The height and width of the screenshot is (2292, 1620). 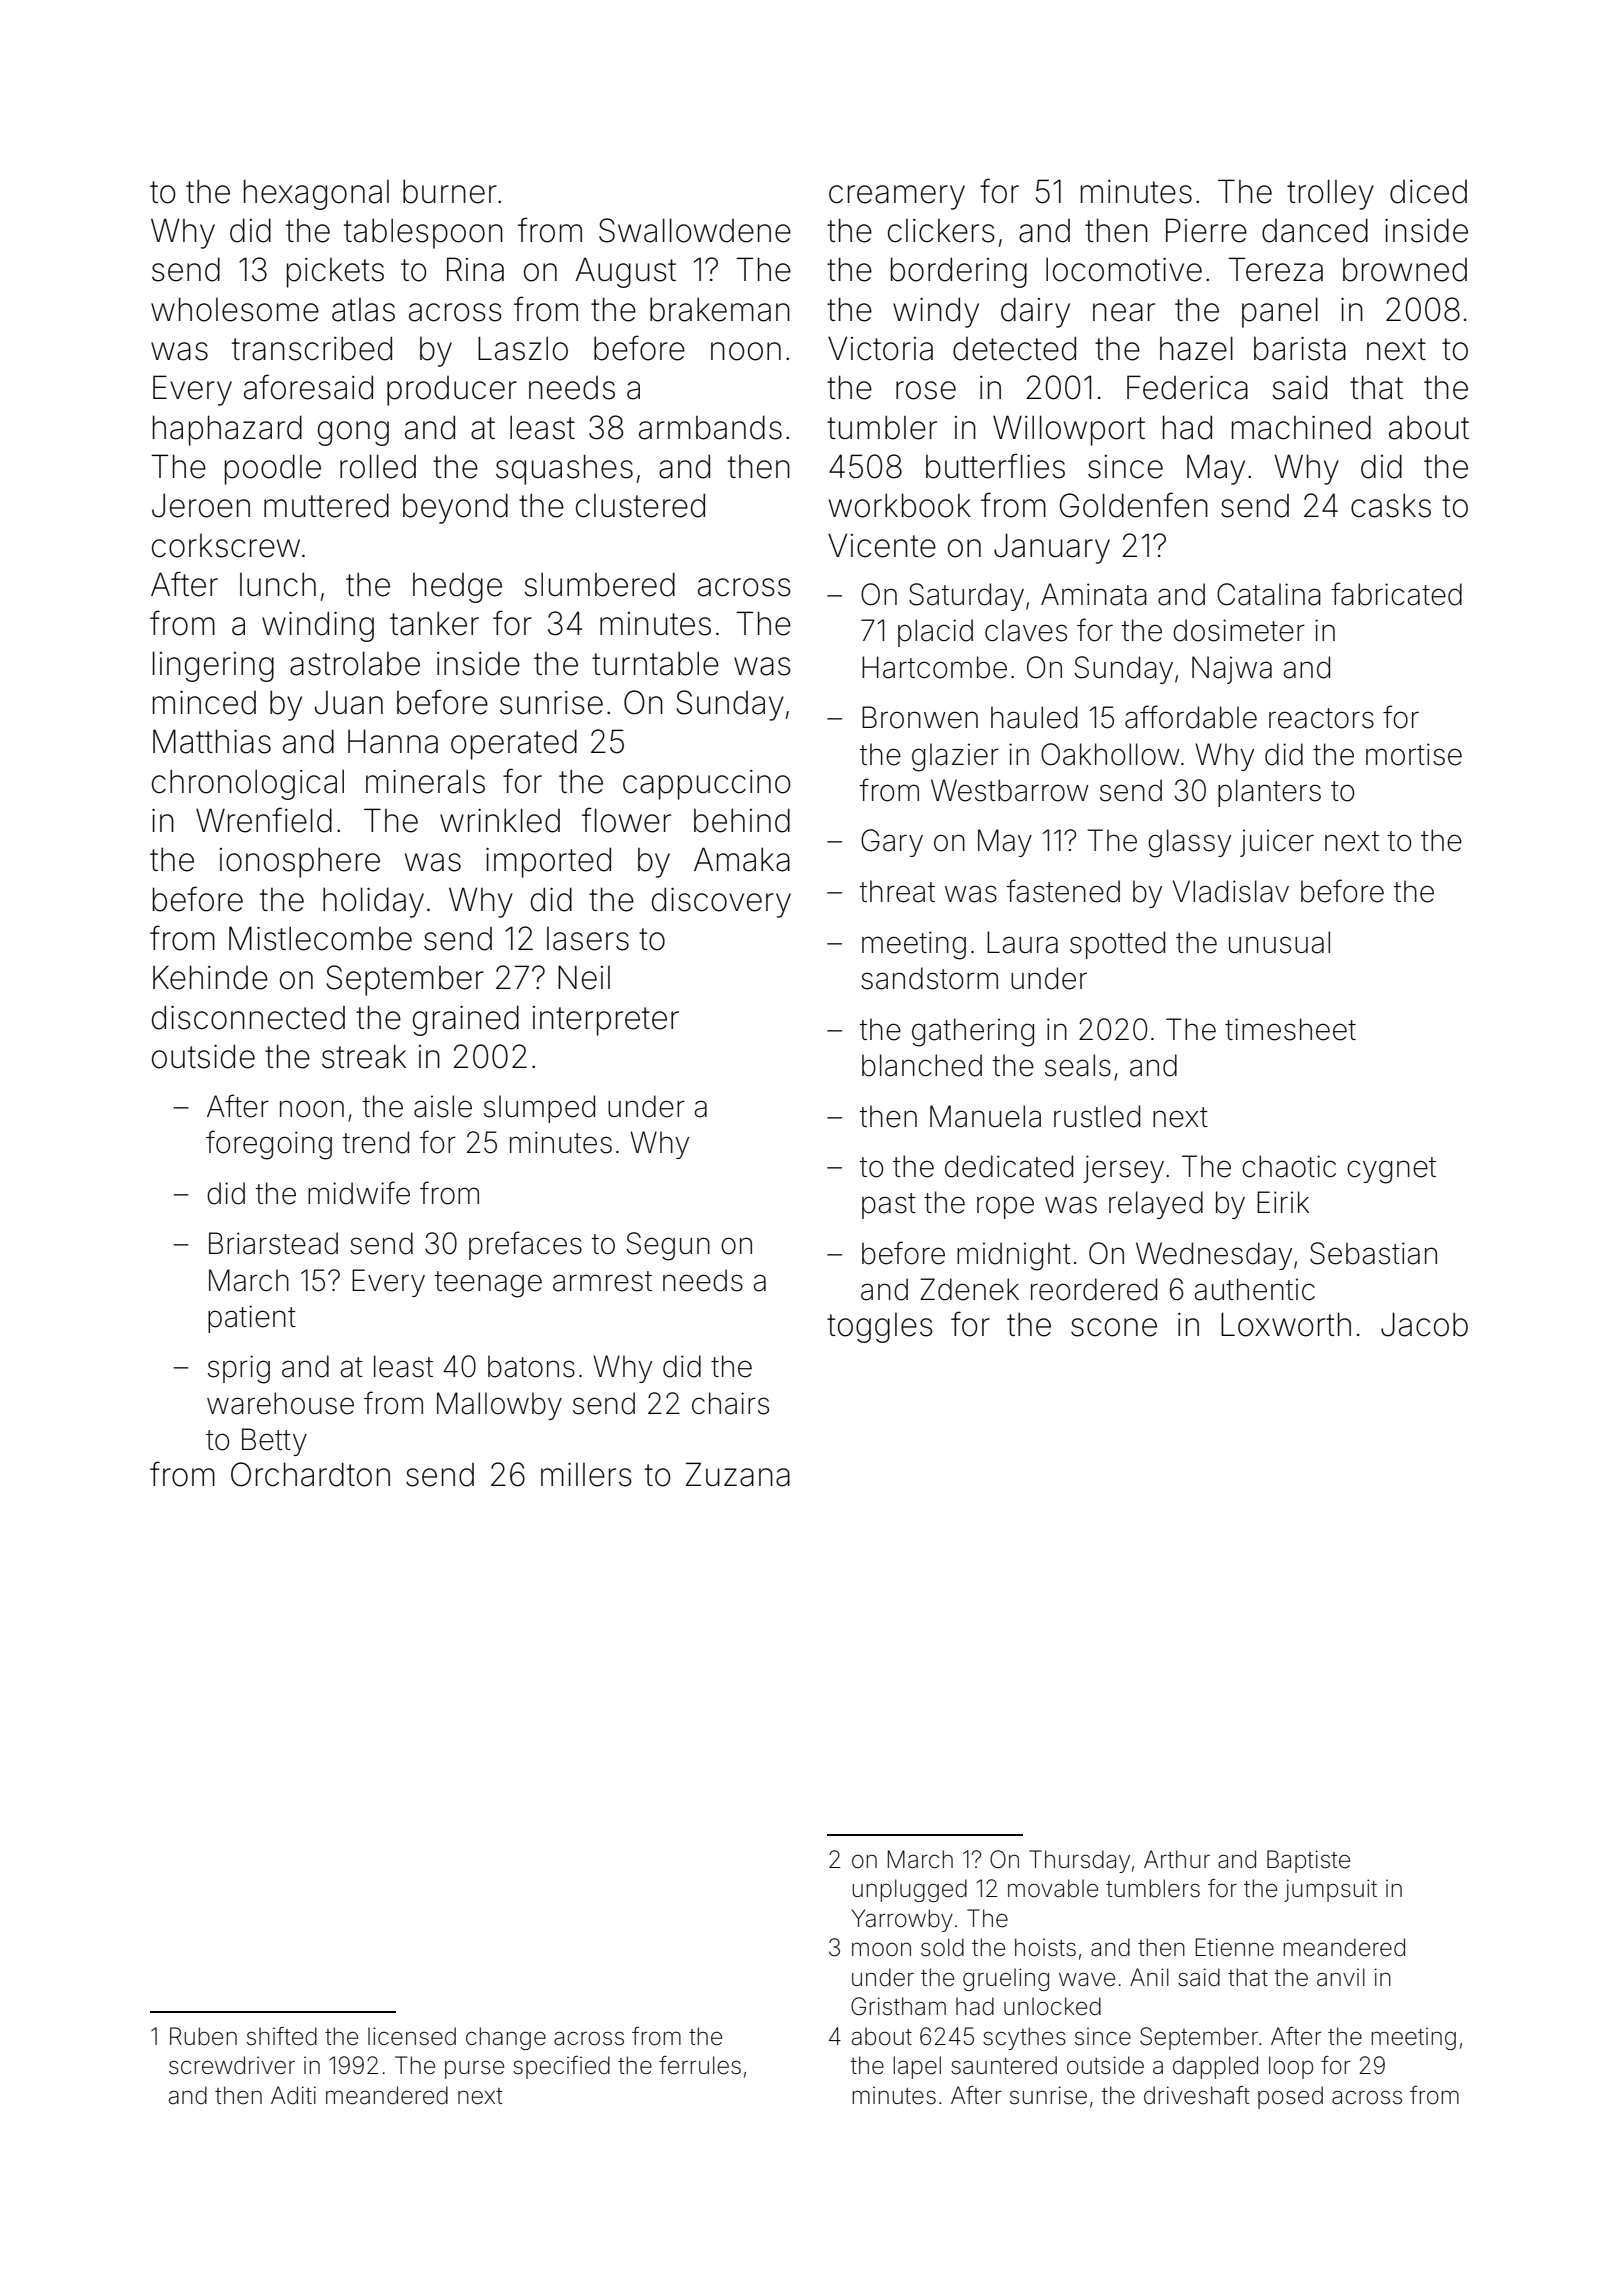 What do you see at coordinates (500, 820) in the screenshot?
I see `wrinkled` at bounding box center [500, 820].
